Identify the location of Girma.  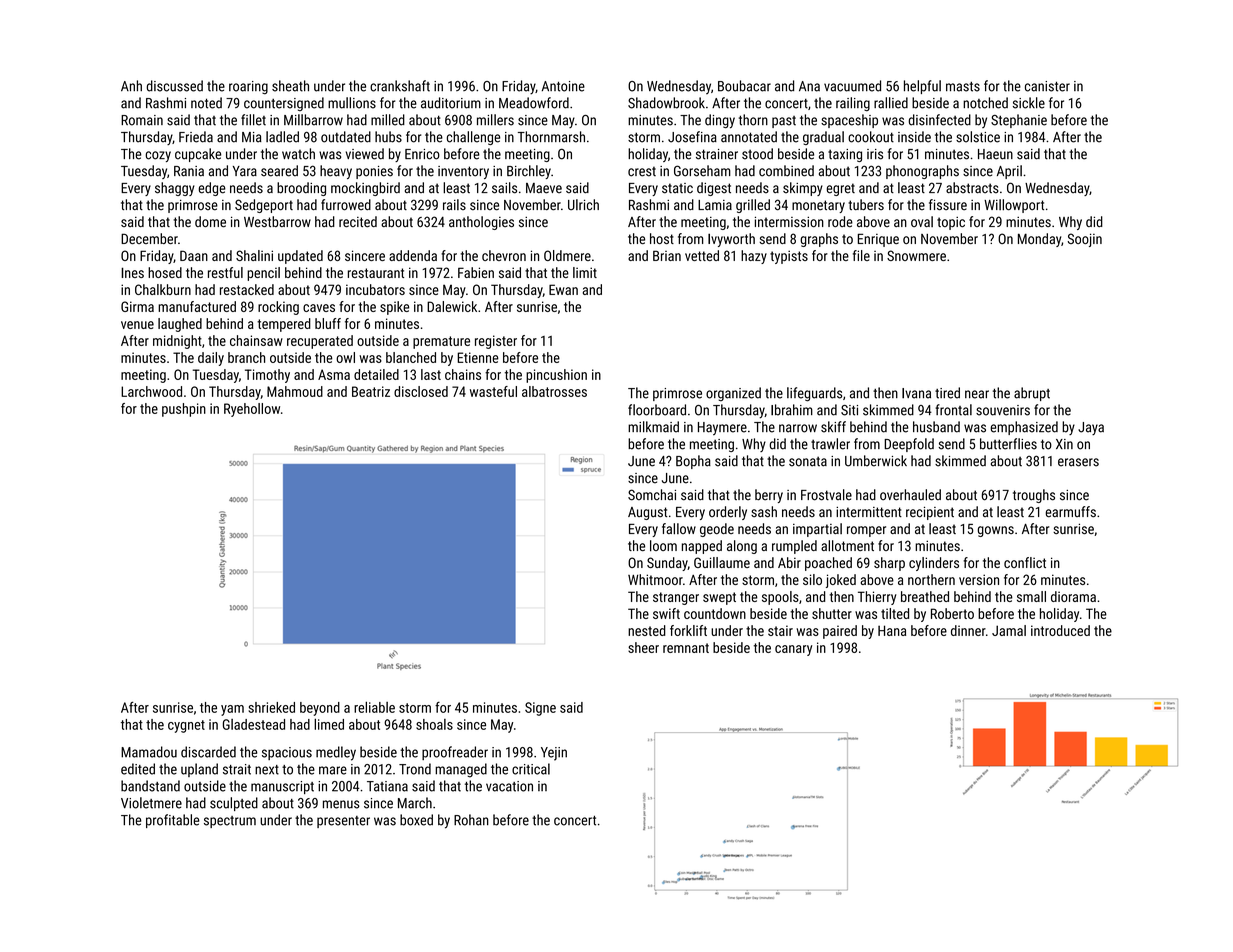
(137, 306).
